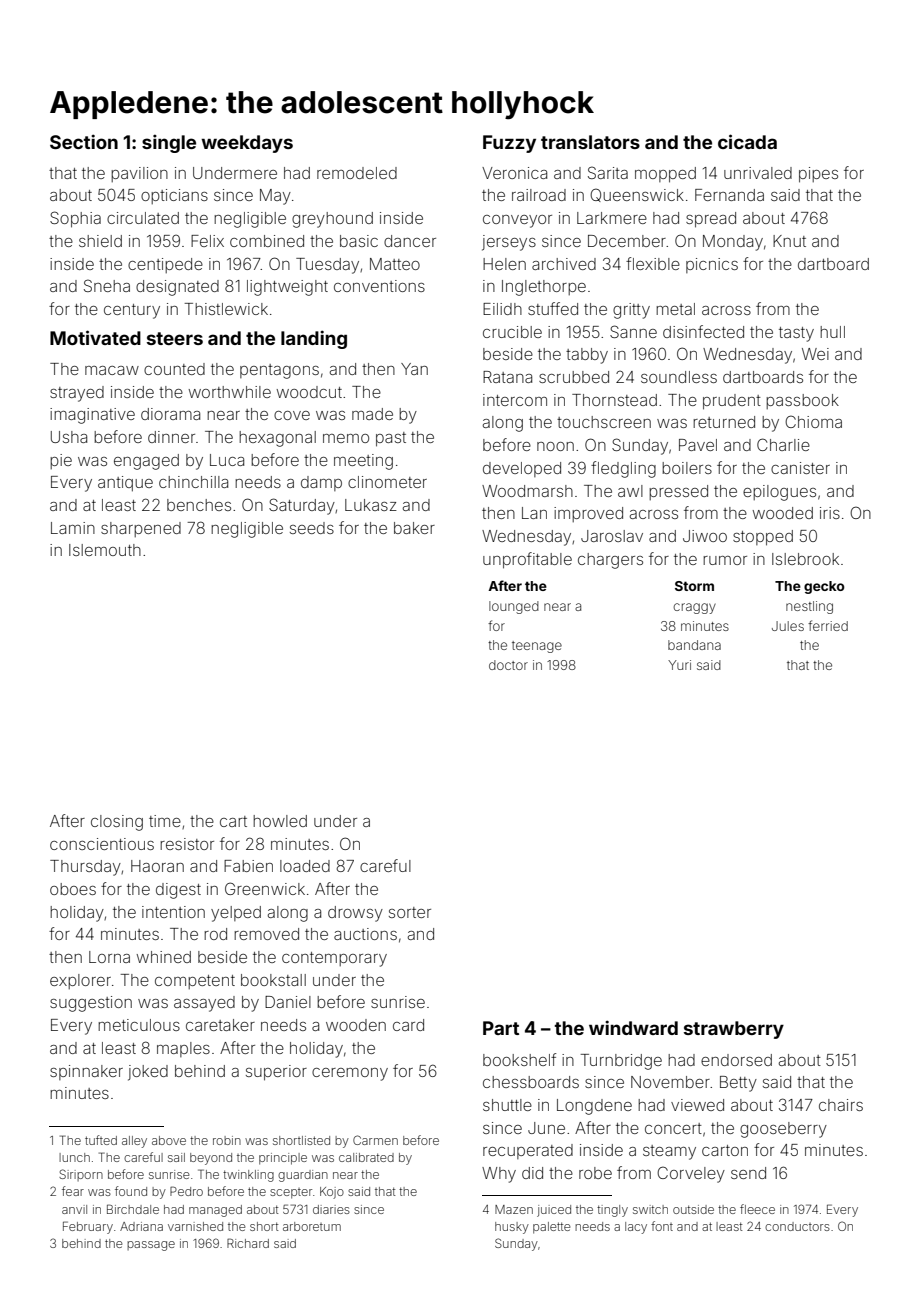  Describe the element at coordinates (100, 241) in the screenshot. I see `shield` at that location.
